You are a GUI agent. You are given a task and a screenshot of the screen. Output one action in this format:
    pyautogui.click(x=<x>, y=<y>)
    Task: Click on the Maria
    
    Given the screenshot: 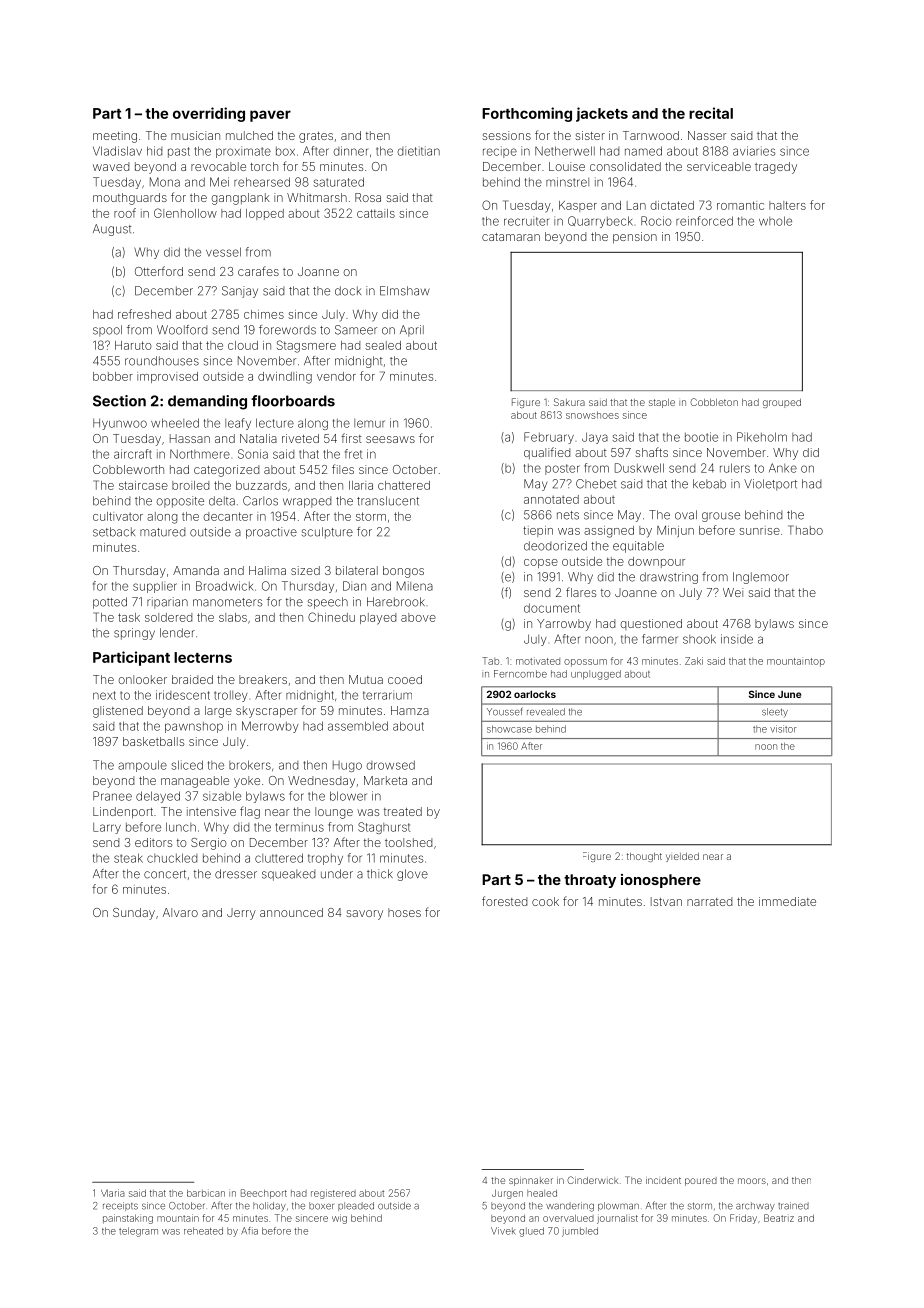 What is the action you would take?
    pyautogui.click(x=113, y=1193)
